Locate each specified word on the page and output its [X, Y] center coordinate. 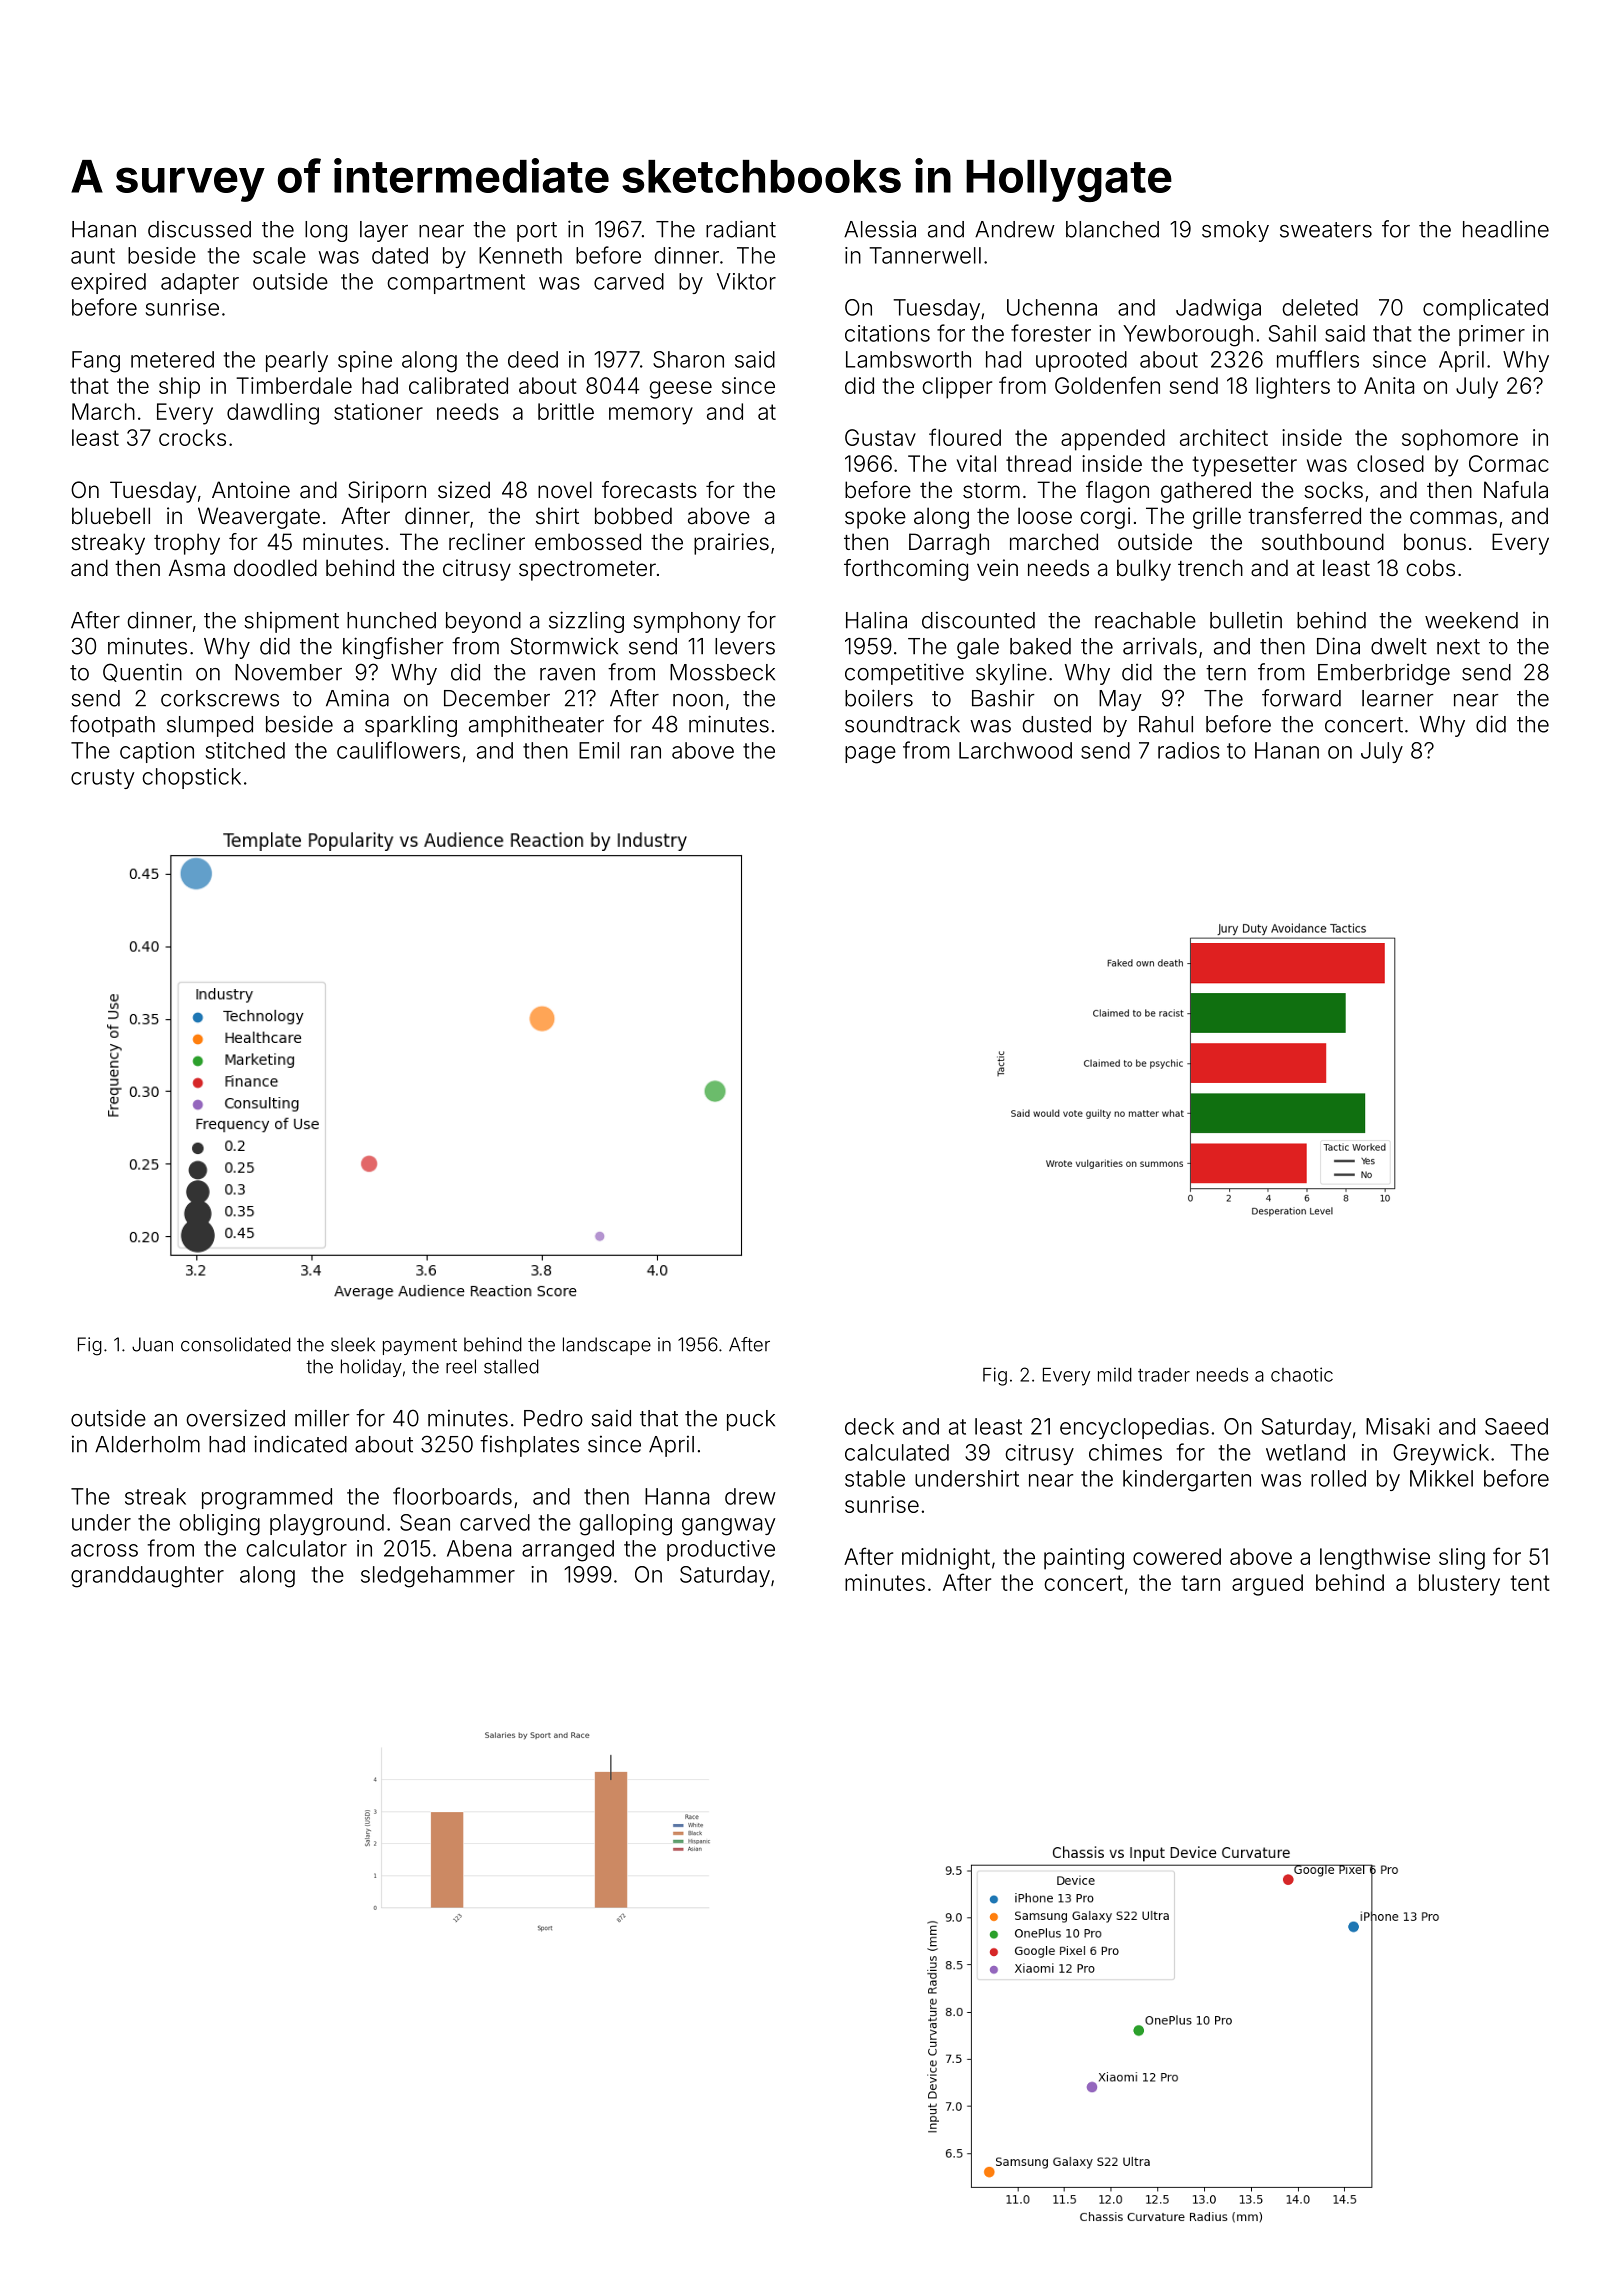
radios [1189, 750]
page [870, 755]
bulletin [1246, 620]
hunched [391, 620]
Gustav [880, 437]
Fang [96, 362]
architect [1224, 437]
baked [1040, 646]
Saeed [1516, 1426]
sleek [353, 1344]
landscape [607, 1346]
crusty [102, 779]
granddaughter [147, 1577]
